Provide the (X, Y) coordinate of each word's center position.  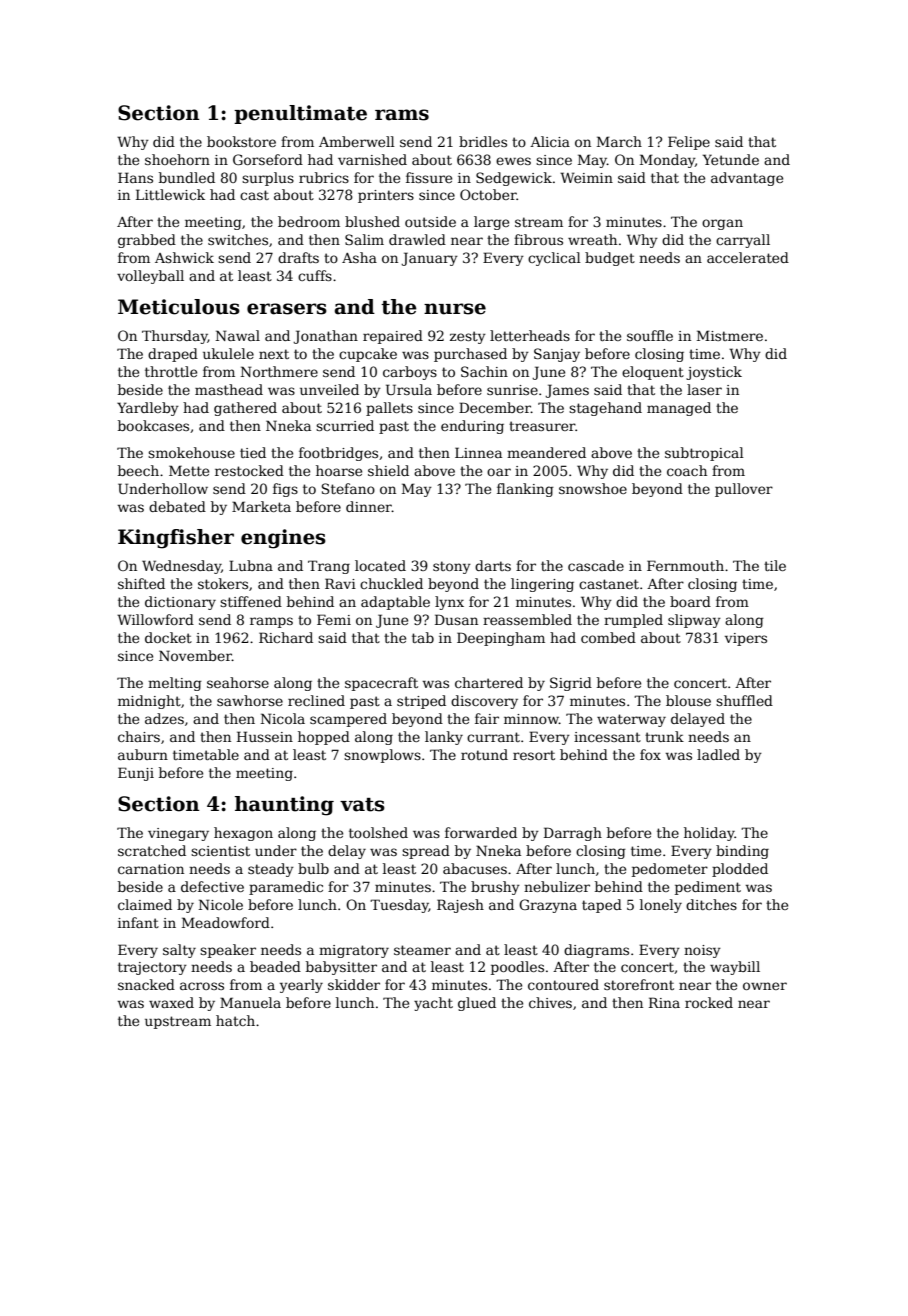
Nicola (282, 718)
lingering (542, 585)
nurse (455, 309)
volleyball (150, 277)
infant (138, 922)
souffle (650, 335)
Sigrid (571, 684)
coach (687, 470)
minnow (531, 719)
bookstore (241, 141)
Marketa (261, 506)
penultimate (300, 114)
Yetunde (731, 159)
